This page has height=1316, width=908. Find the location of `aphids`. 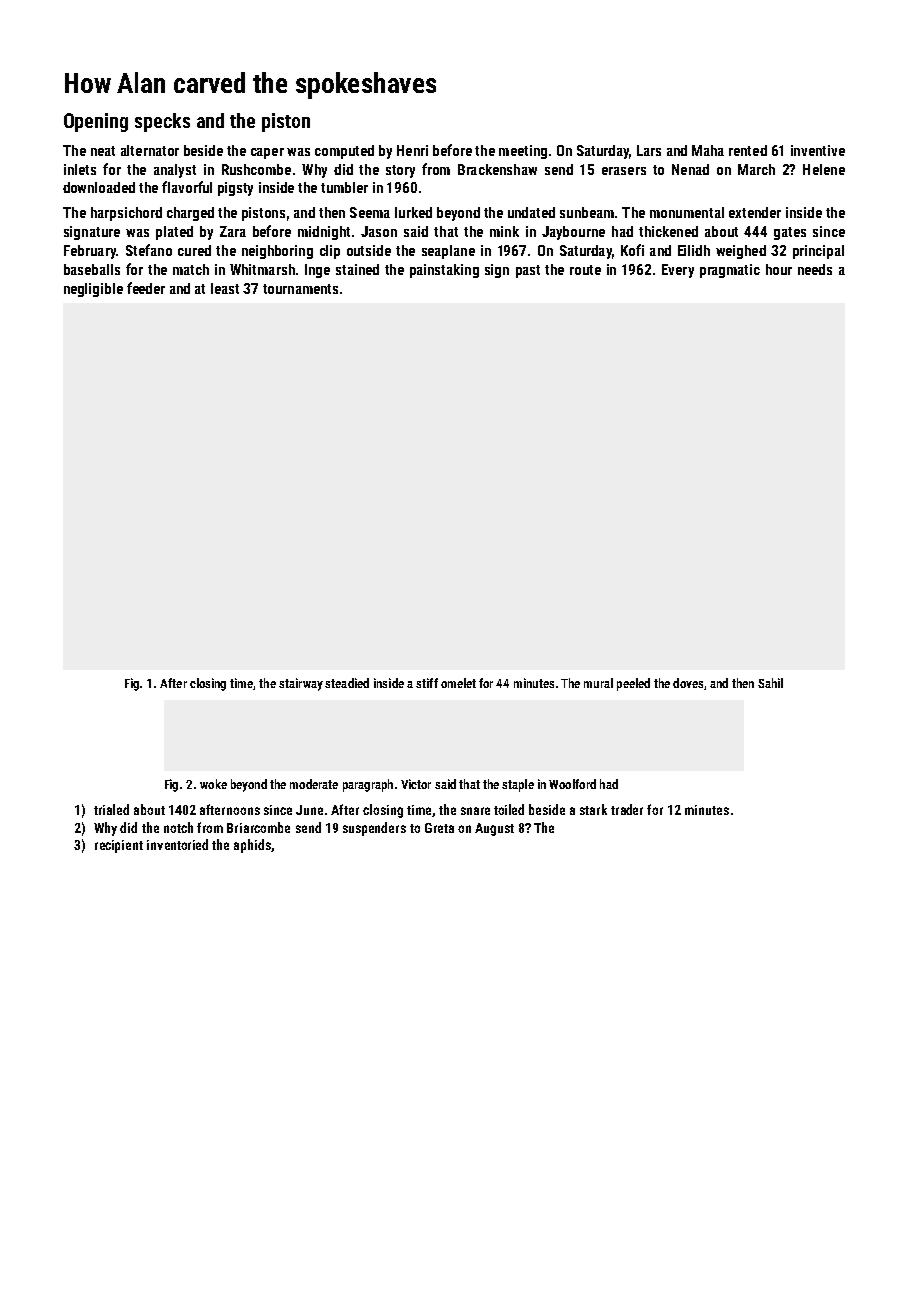

aphids is located at coordinates (252, 846).
